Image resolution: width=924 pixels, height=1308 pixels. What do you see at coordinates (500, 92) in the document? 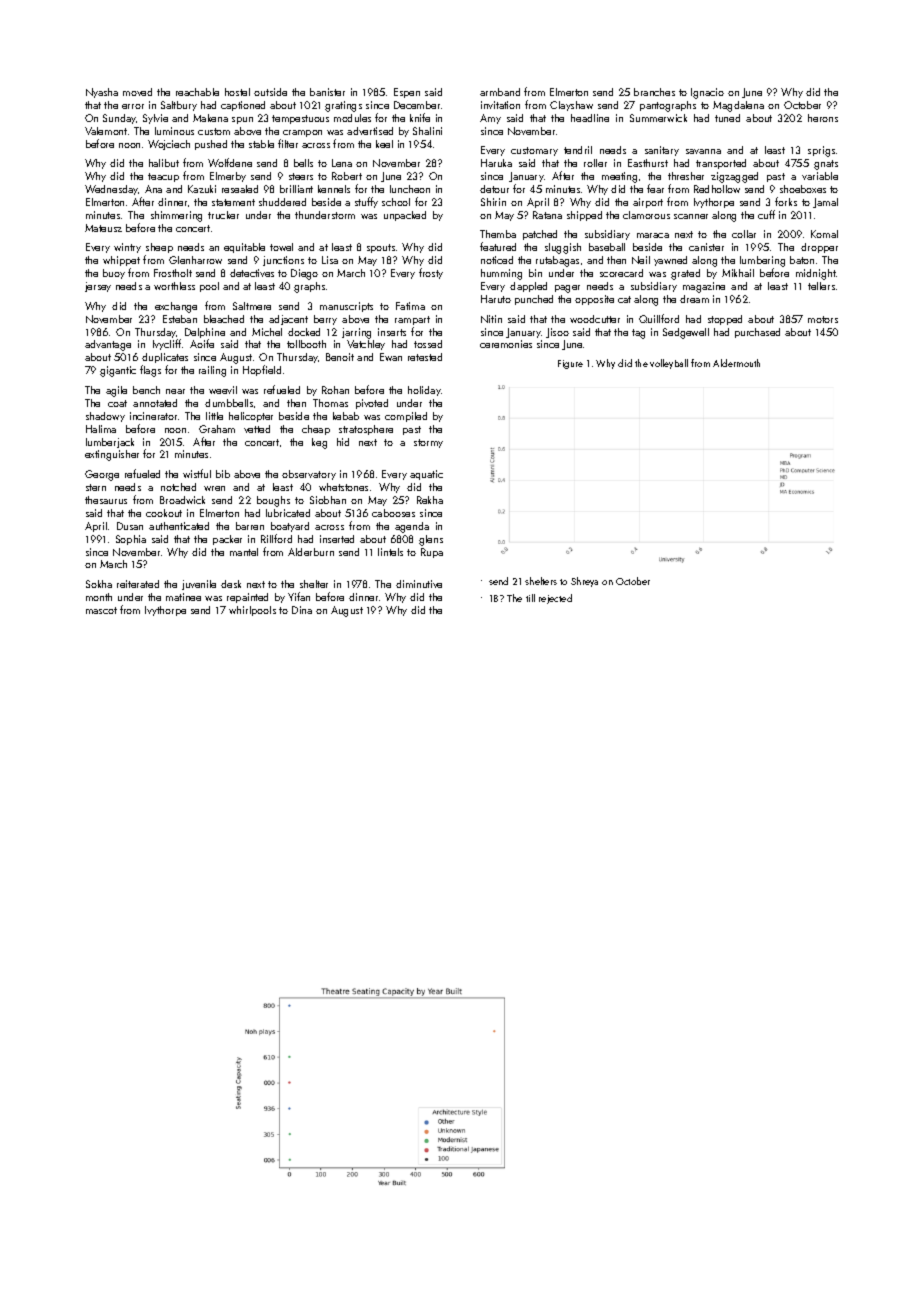
I see `armband` at bounding box center [500, 92].
